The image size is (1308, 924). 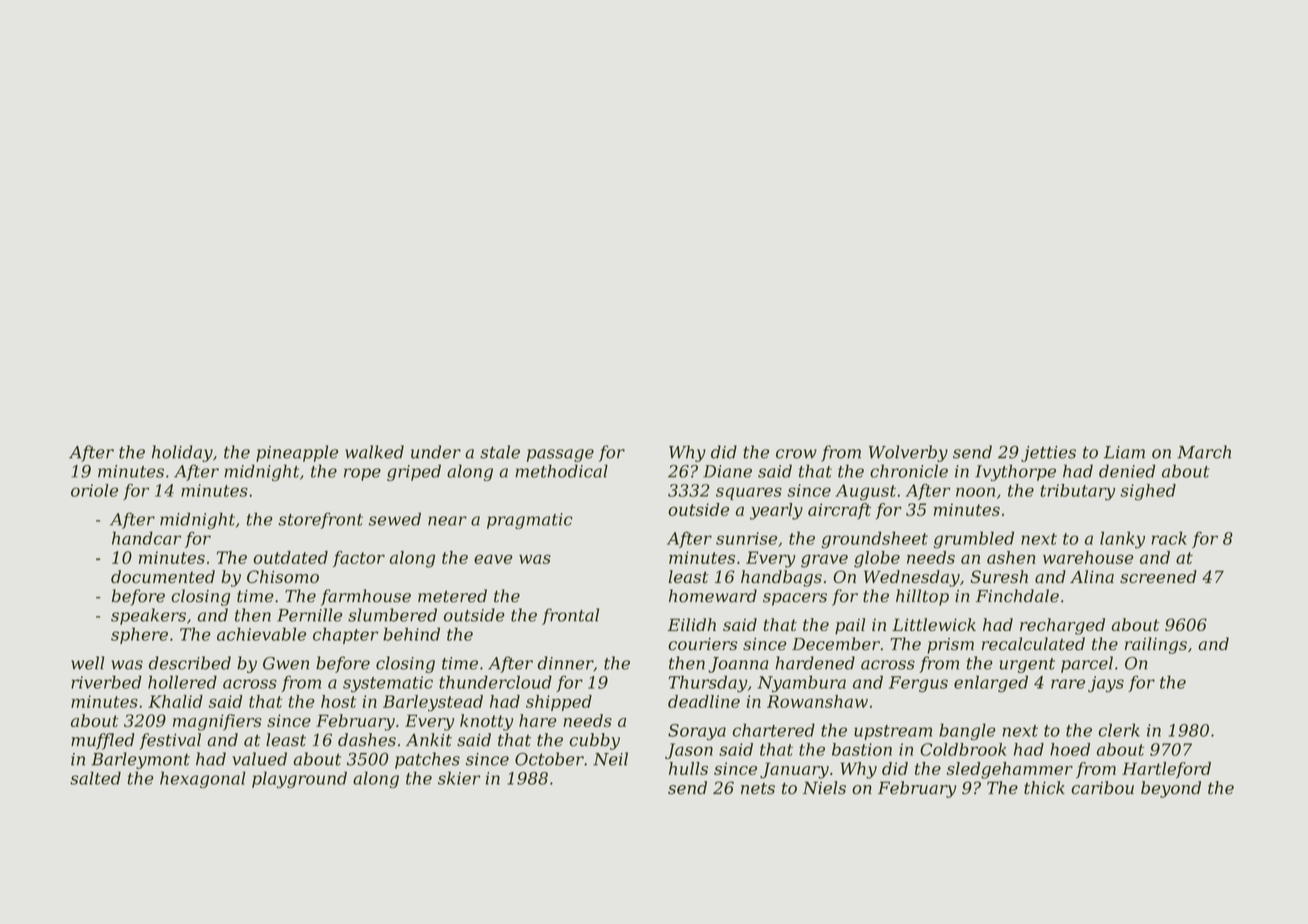 What do you see at coordinates (688, 768) in the screenshot?
I see `hulls` at bounding box center [688, 768].
